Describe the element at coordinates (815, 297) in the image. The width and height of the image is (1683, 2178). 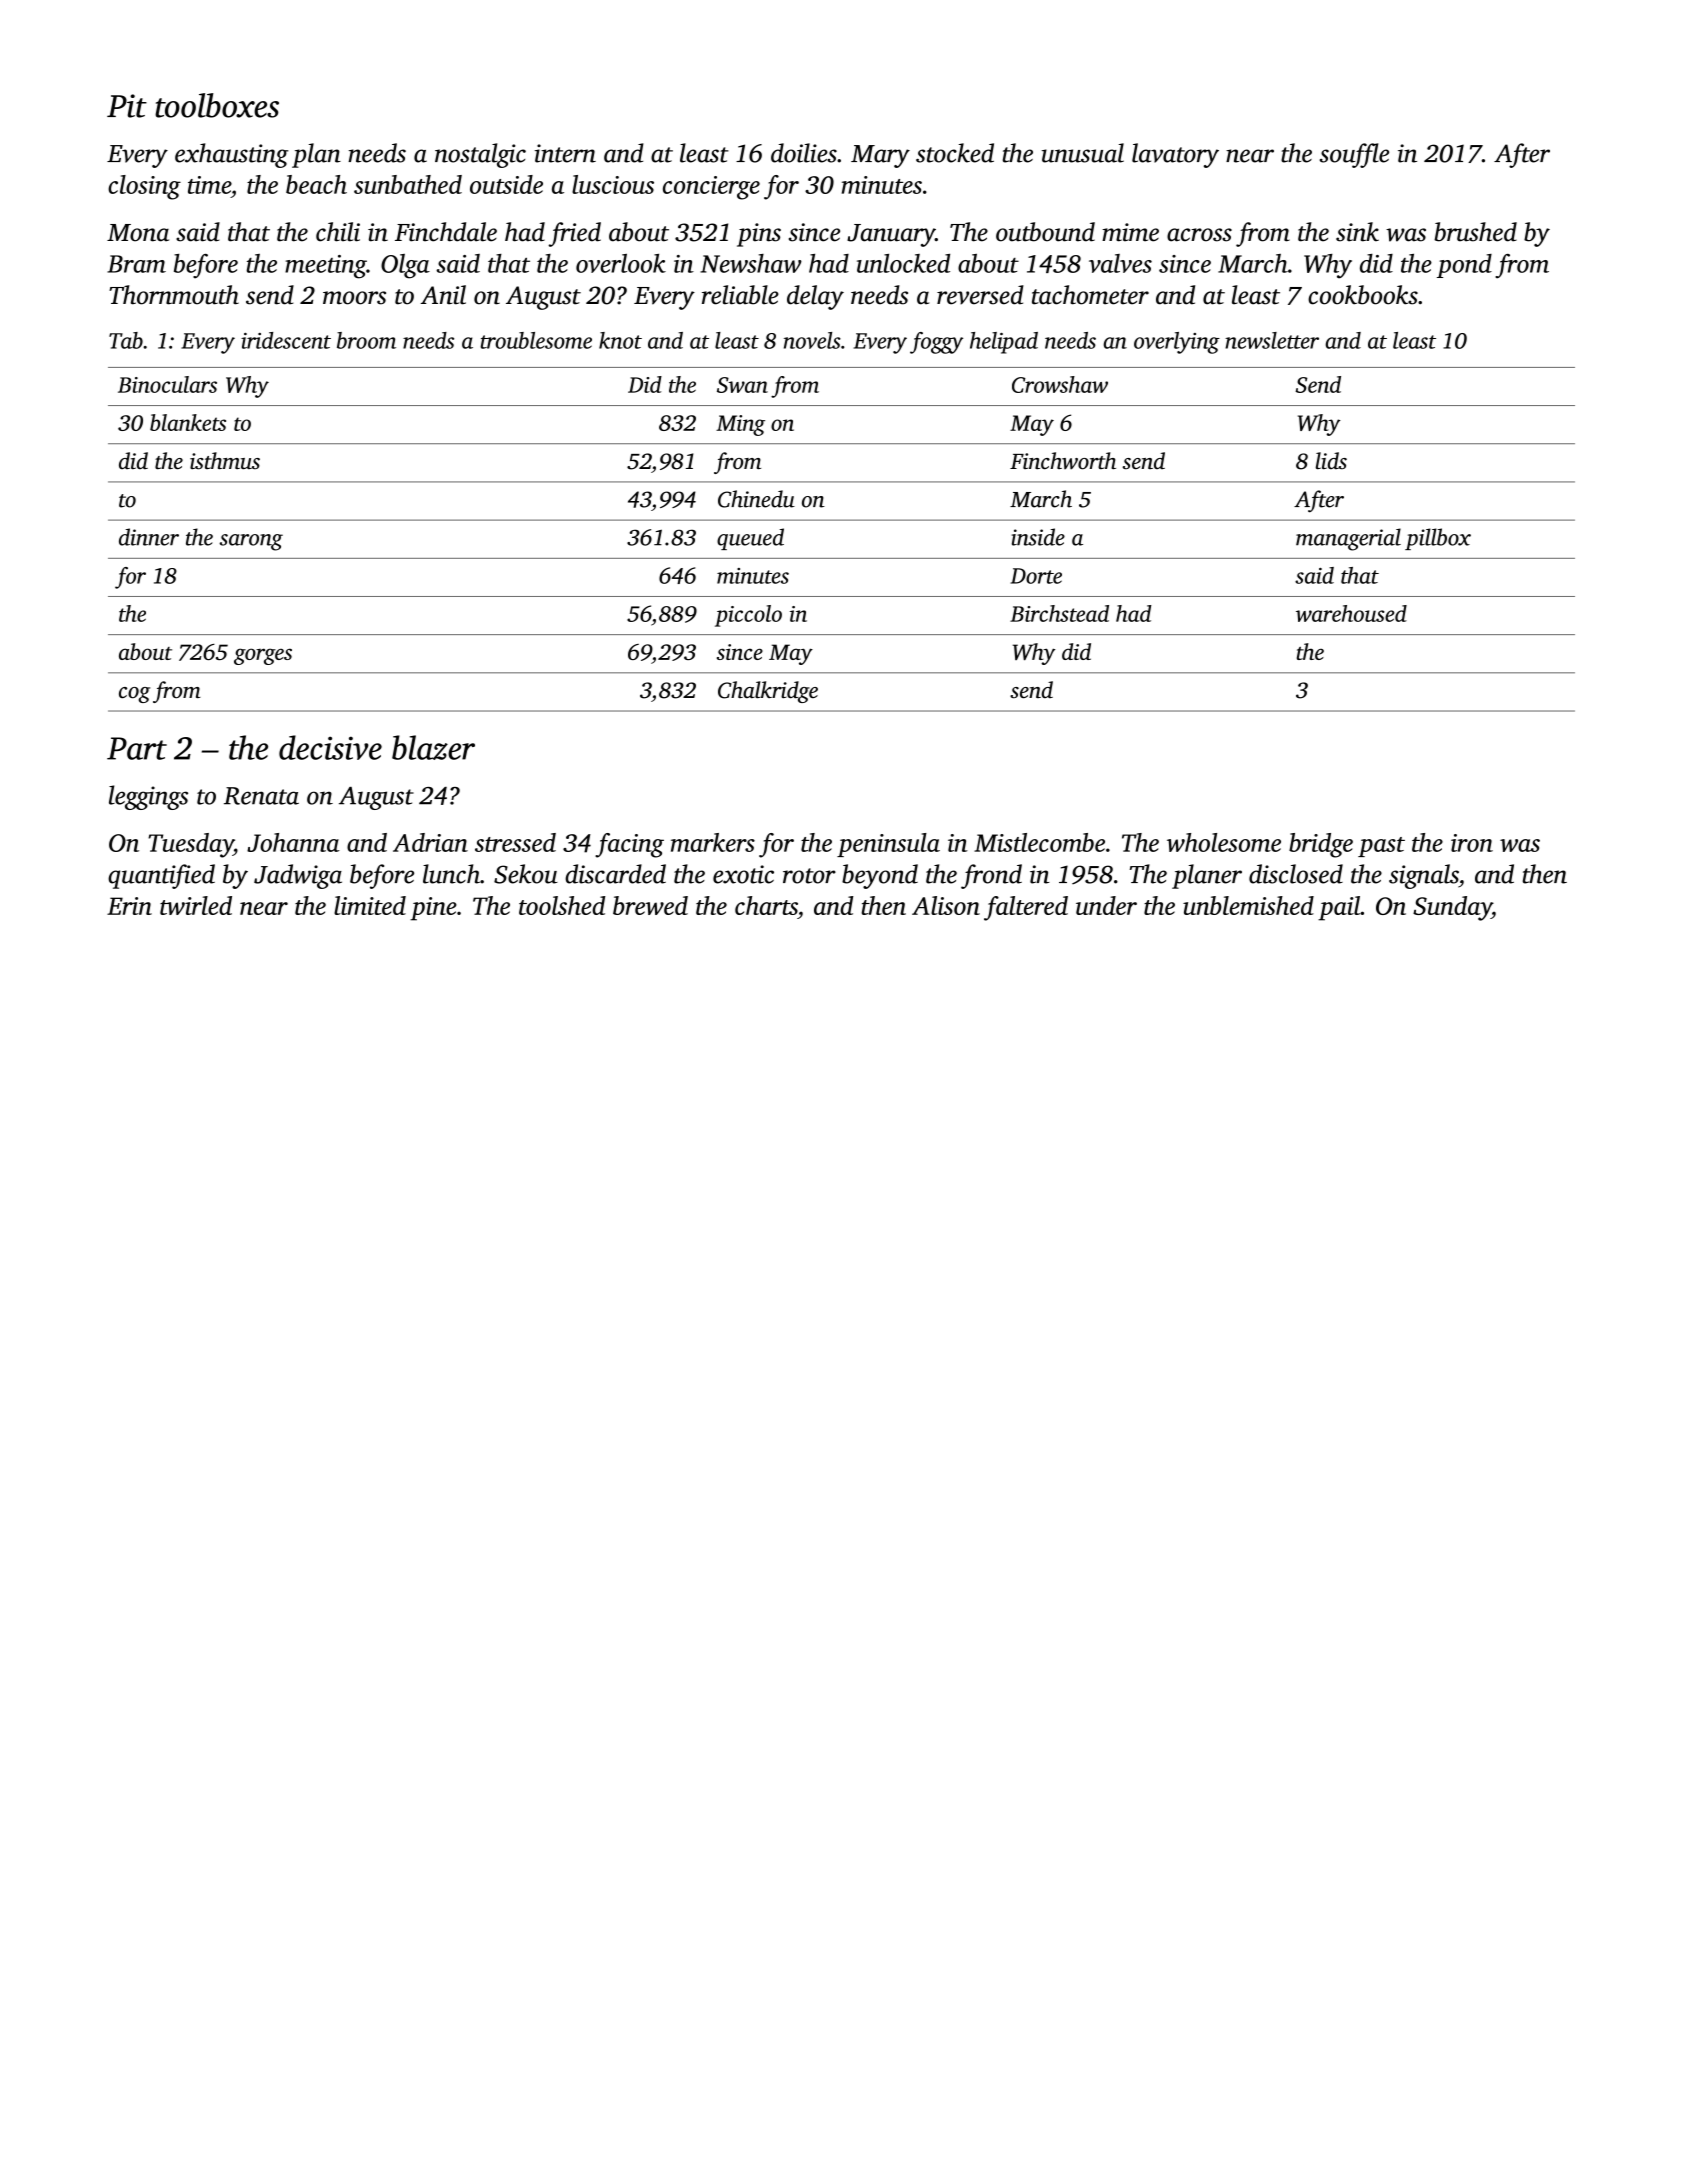
I see `delay` at that location.
